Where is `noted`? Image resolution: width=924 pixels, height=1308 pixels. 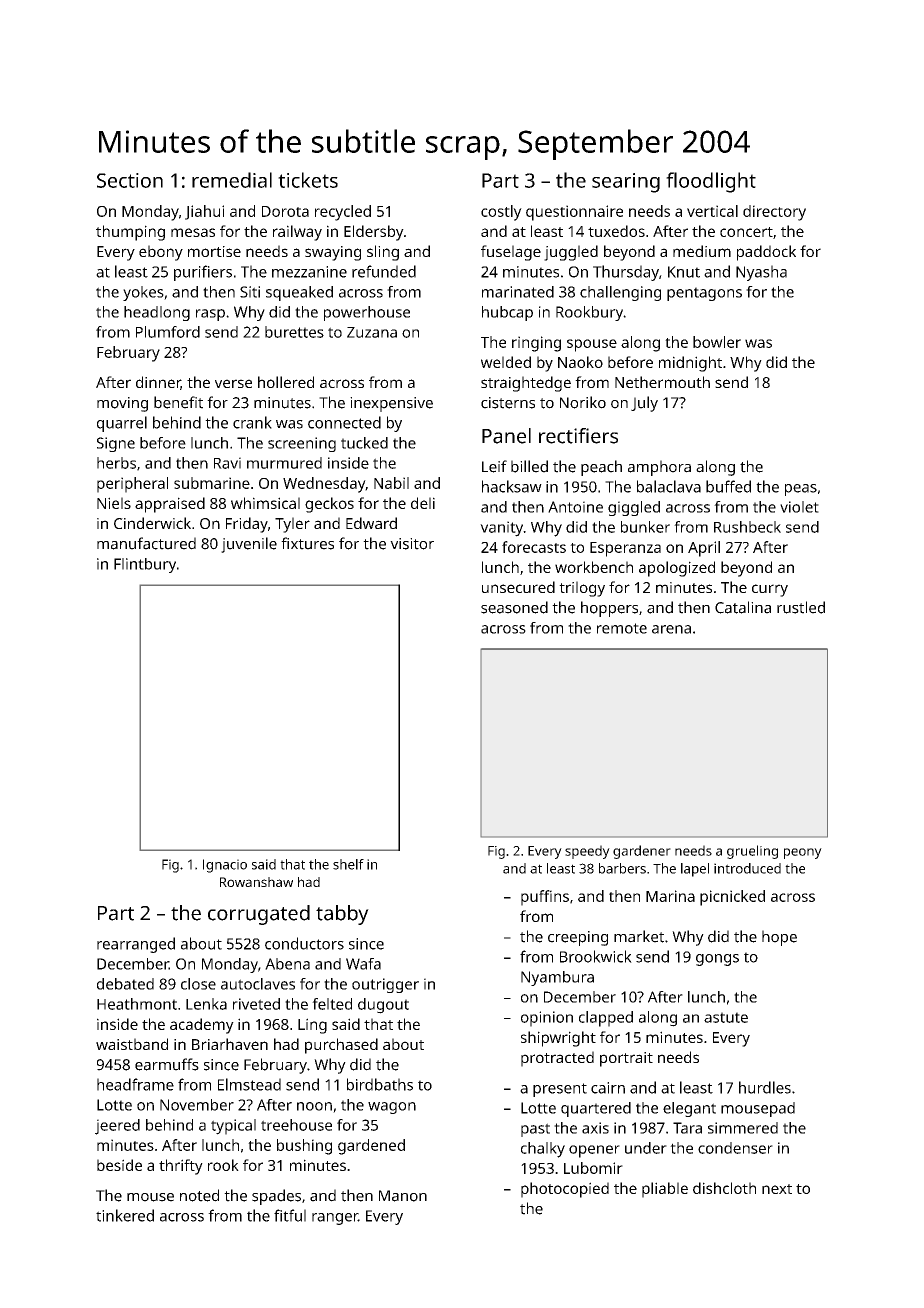 noted is located at coordinates (199, 1195).
